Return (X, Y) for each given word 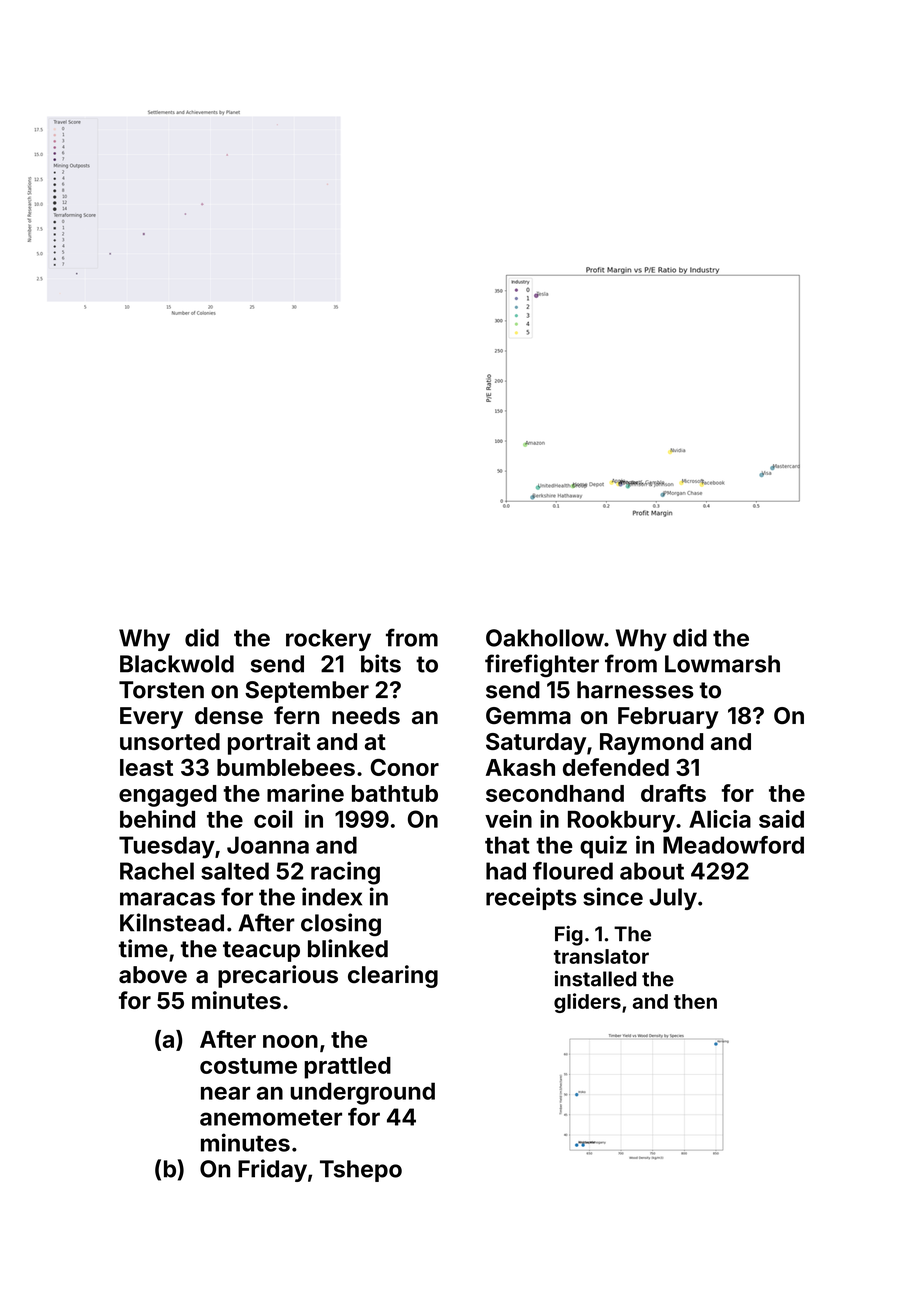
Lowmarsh (722, 664)
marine (305, 793)
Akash (520, 767)
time (143, 948)
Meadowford (733, 845)
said (781, 819)
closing (341, 924)
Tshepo (361, 1171)
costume (248, 1066)
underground (362, 1093)
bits (381, 663)
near (225, 1093)
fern (296, 715)
